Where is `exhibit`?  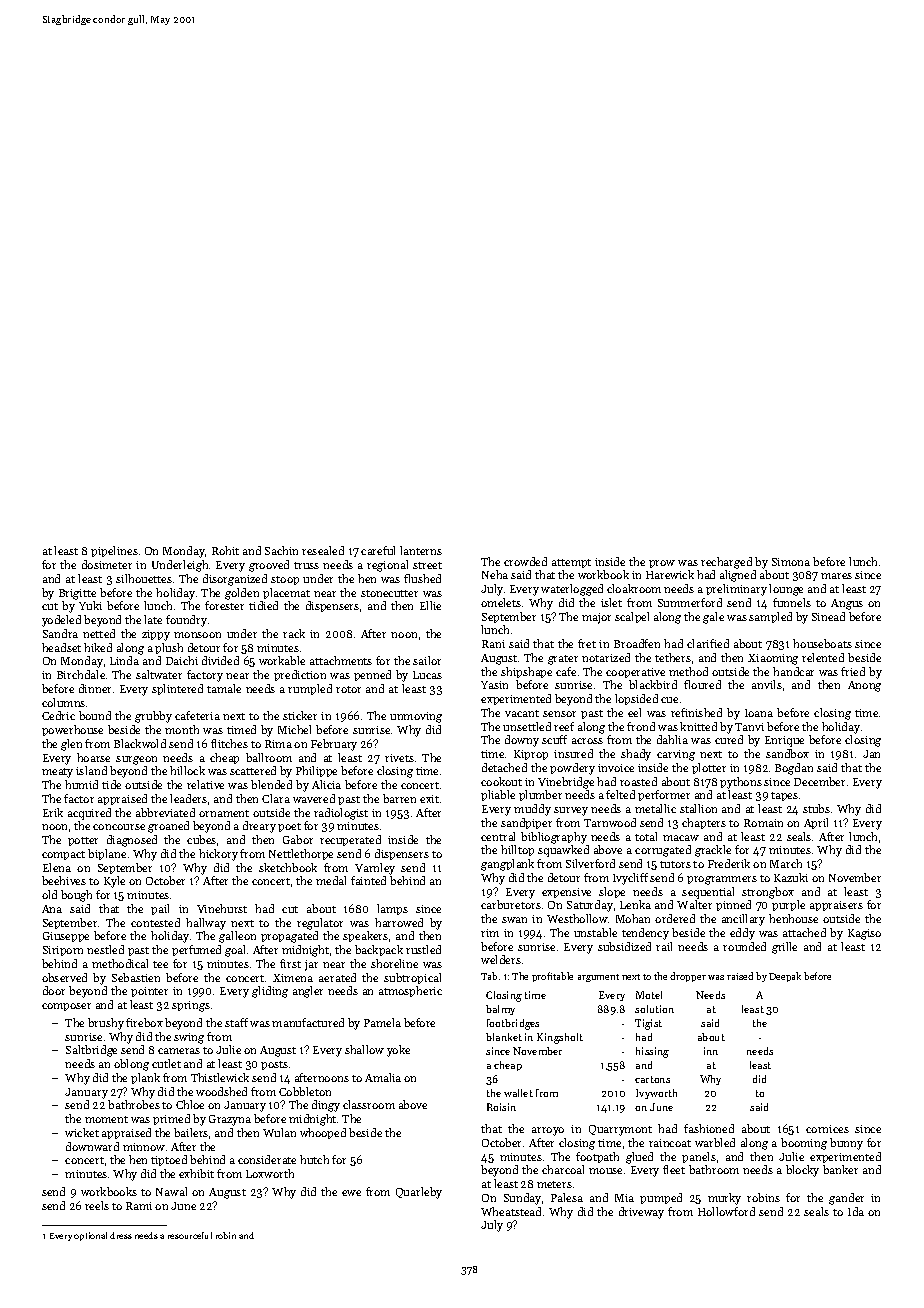
exhibit is located at coordinates (196, 1173).
